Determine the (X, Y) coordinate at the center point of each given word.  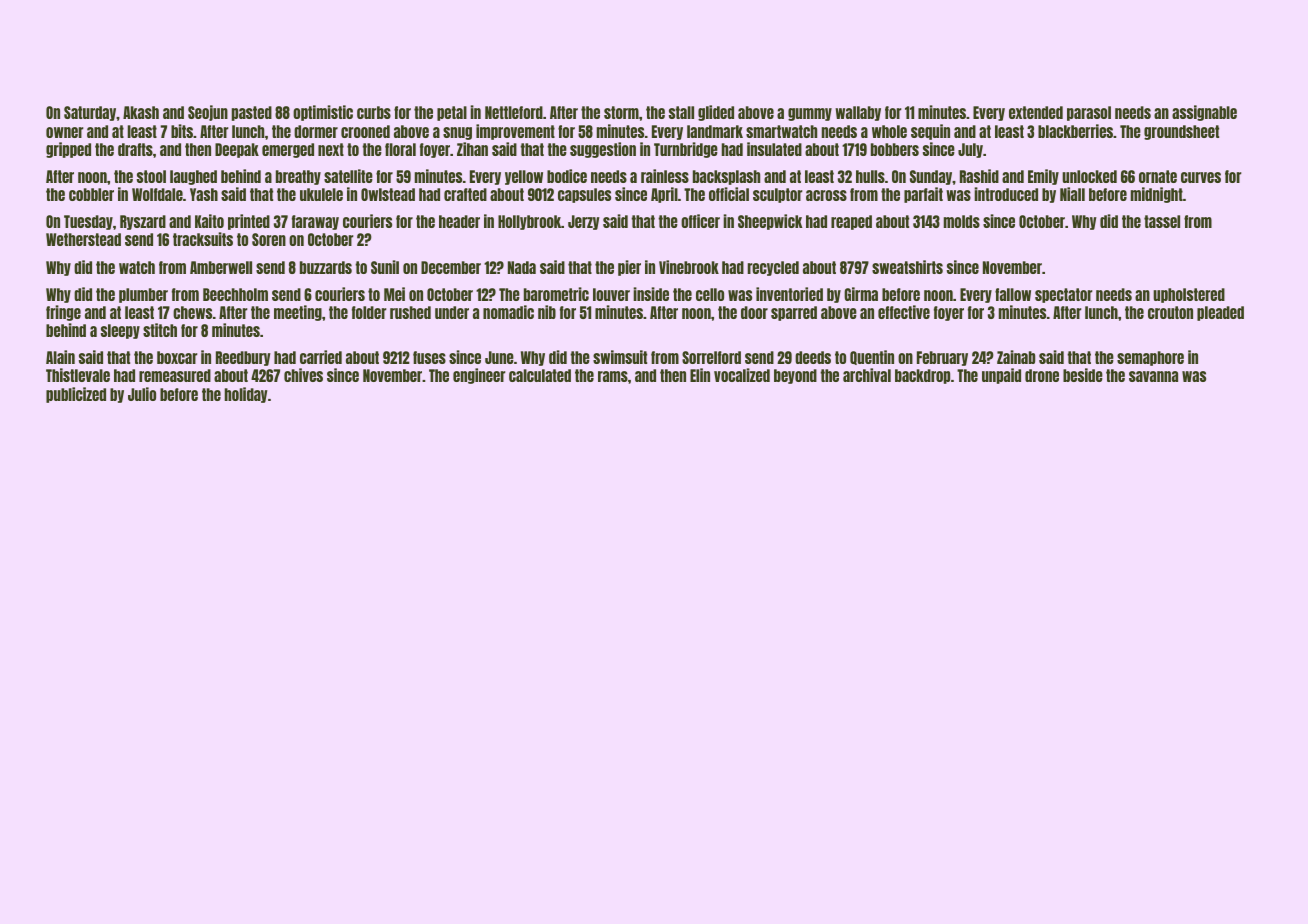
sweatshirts (907, 267)
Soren (269, 239)
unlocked (1089, 176)
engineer (479, 376)
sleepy (120, 331)
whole (889, 131)
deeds (813, 357)
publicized (76, 395)
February (942, 358)
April (664, 195)
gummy (810, 114)
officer (700, 221)
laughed (193, 177)
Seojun (208, 113)
